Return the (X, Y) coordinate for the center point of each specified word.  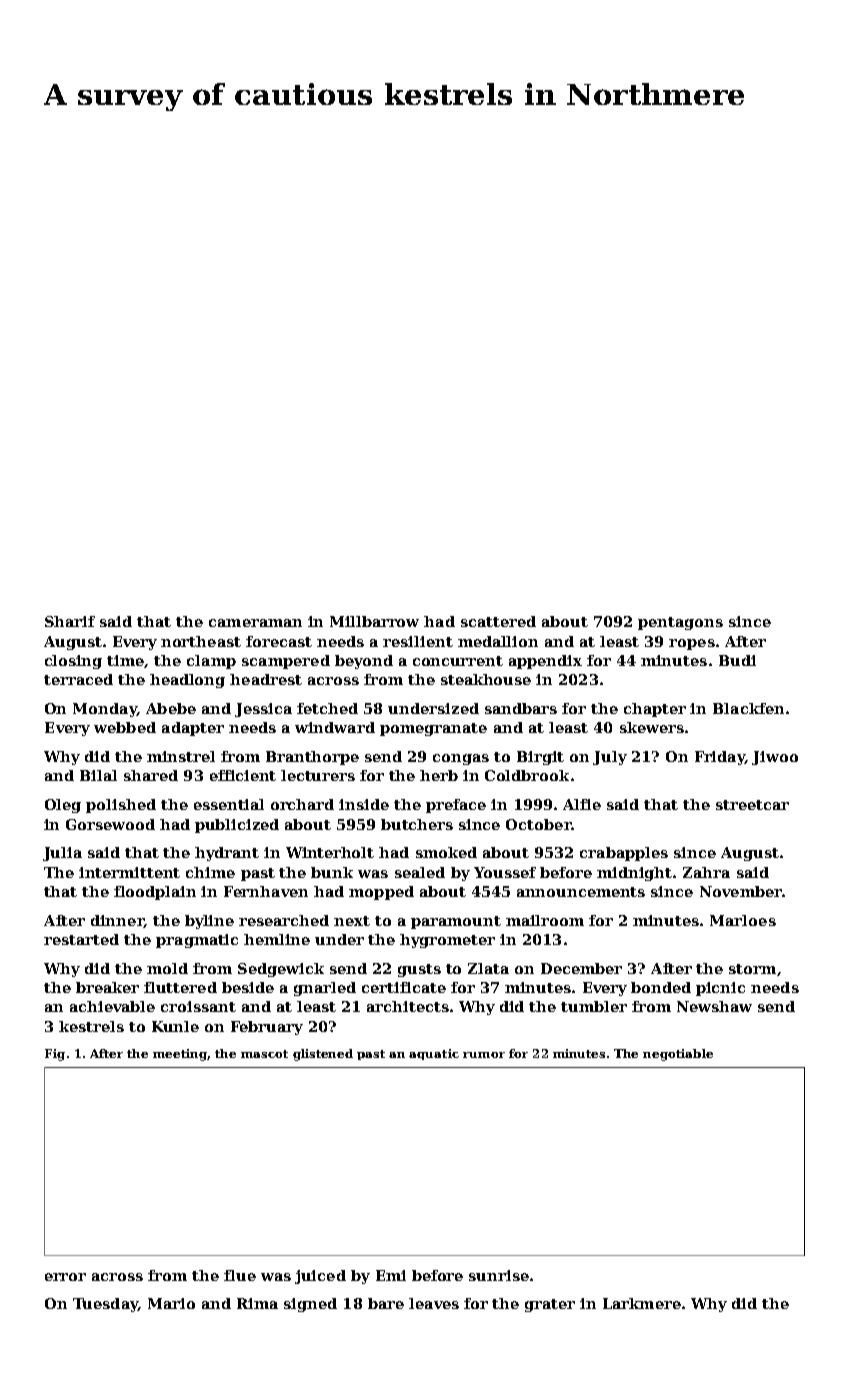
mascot (264, 1054)
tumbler (594, 1006)
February (267, 1028)
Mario (171, 1303)
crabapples (624, 854)
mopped (381, 893)
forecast (279, 641)
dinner (117, 921)
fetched (327, 708)
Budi (737, 660)
